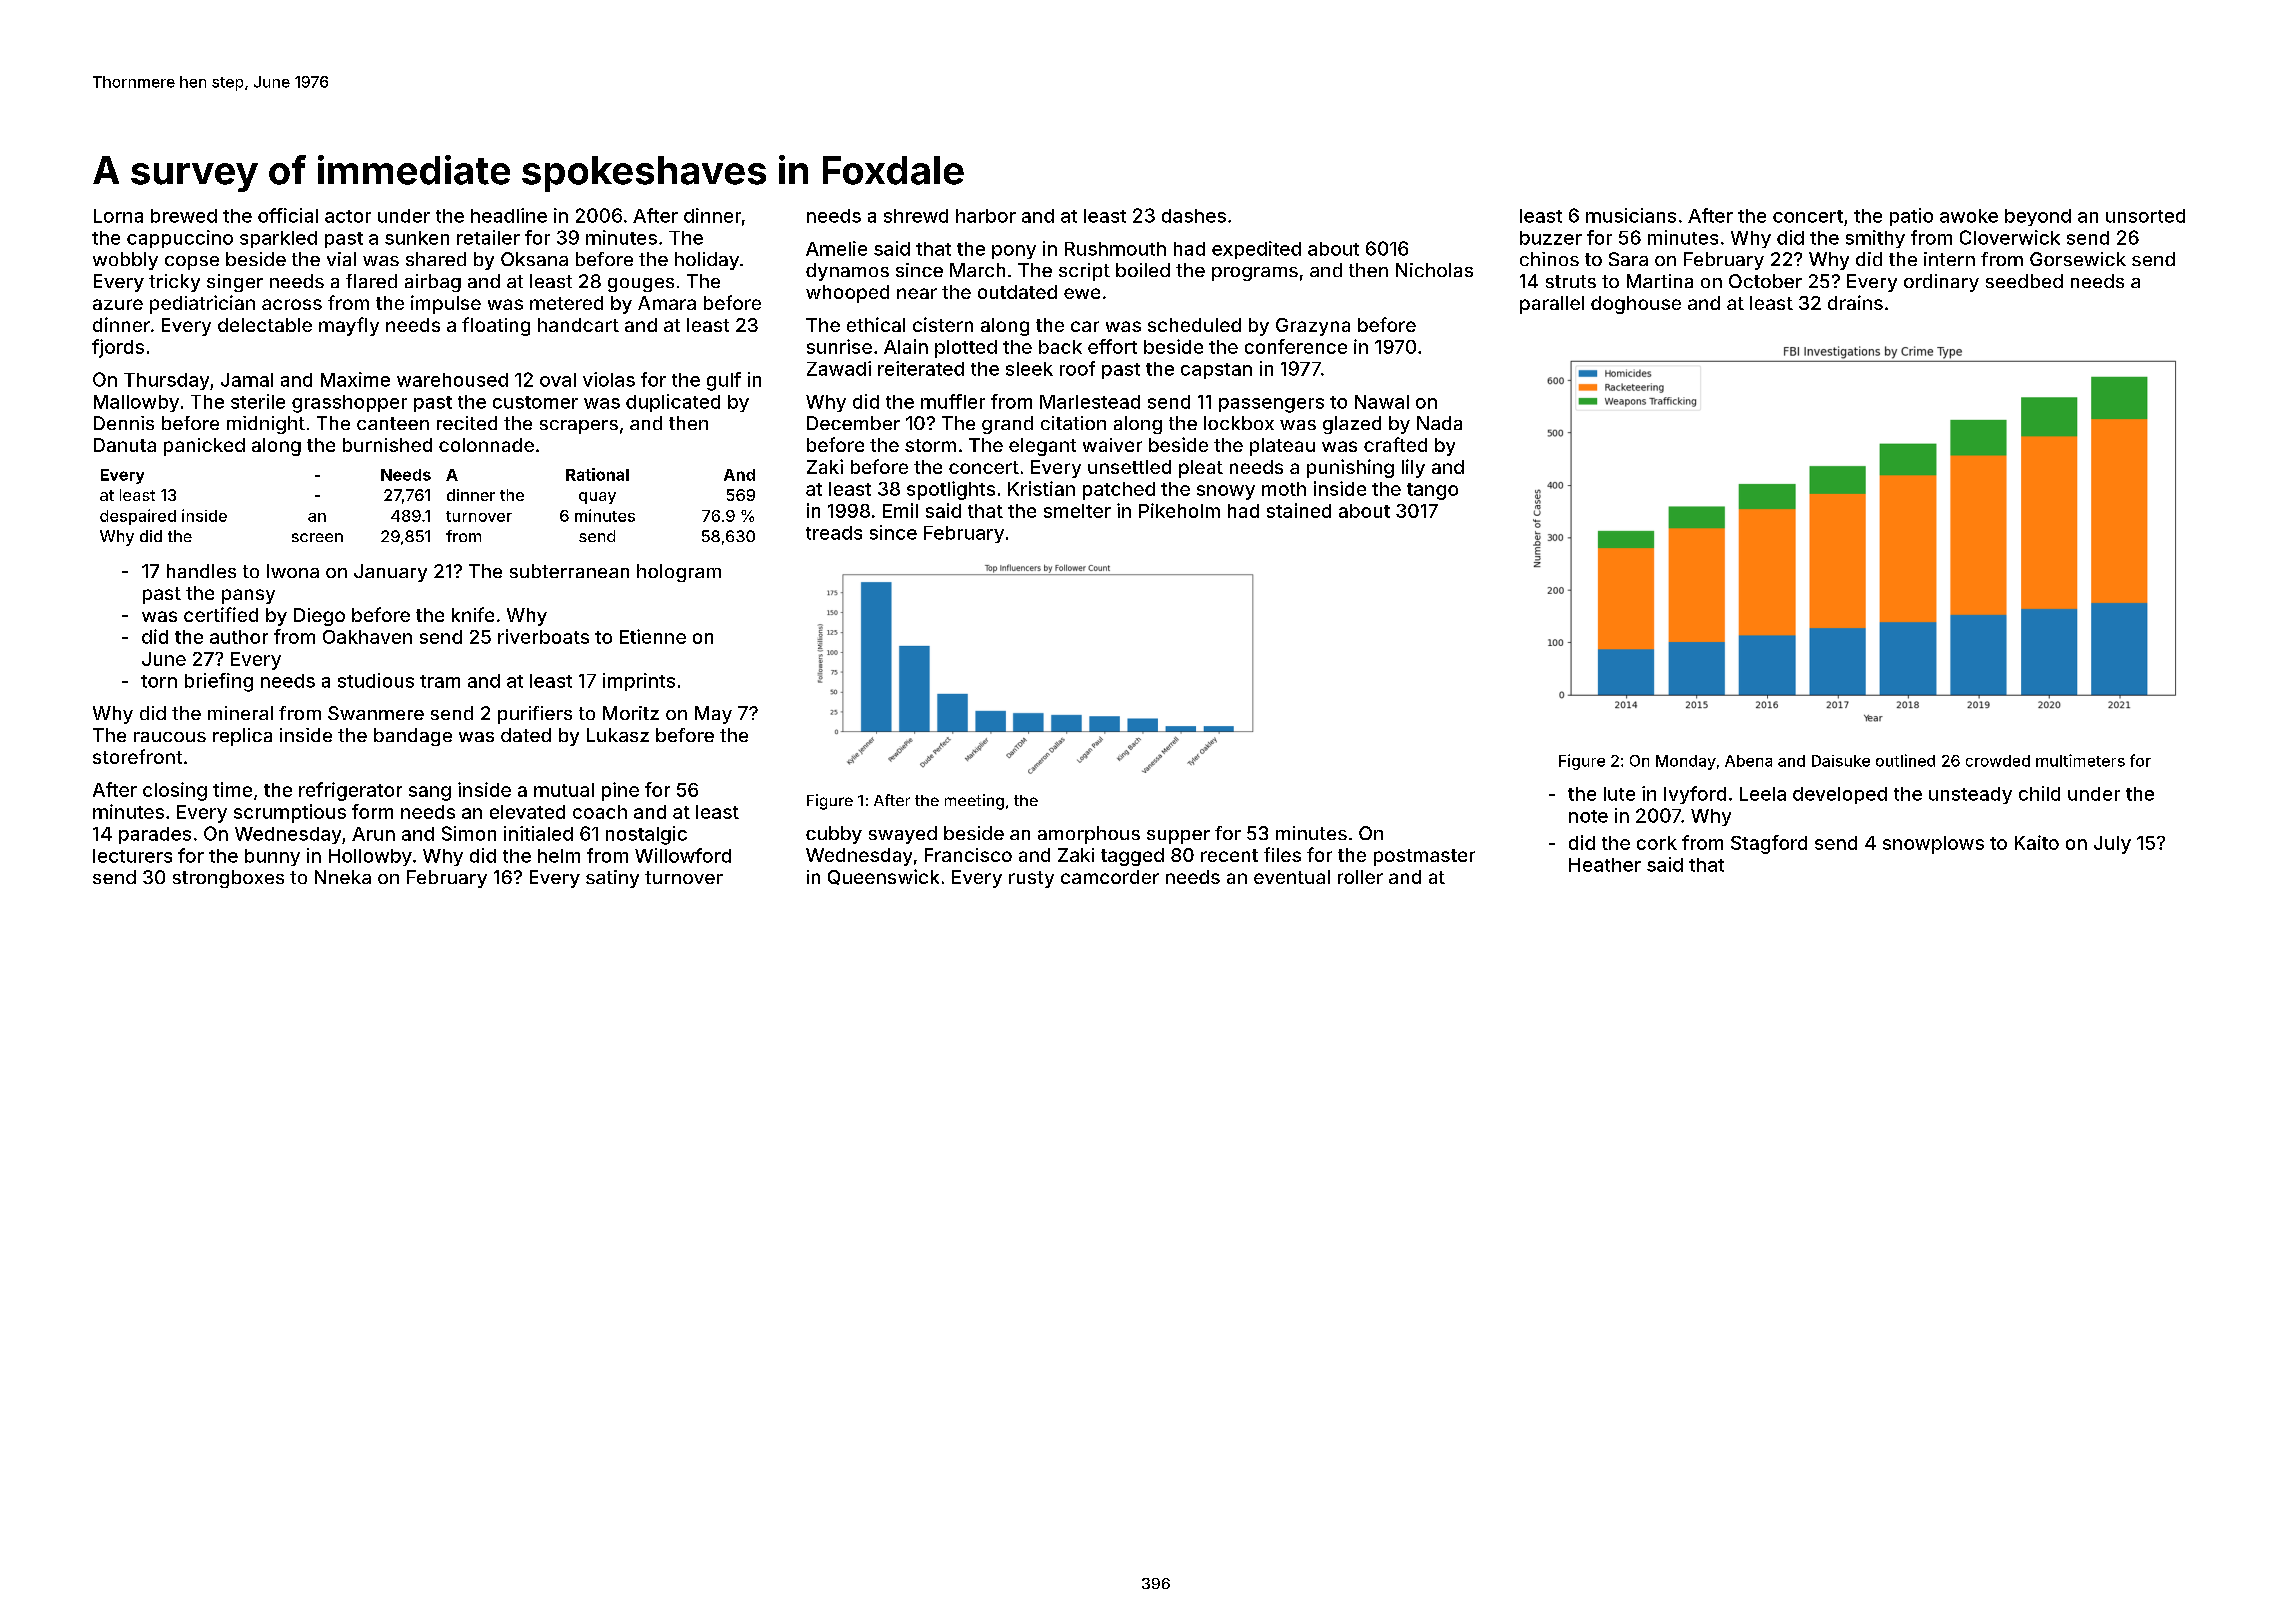 The height and width of the document is (1614, 2282). Describe the element at coordinates (953, 401) in the document. I see `muffler` at that location.
